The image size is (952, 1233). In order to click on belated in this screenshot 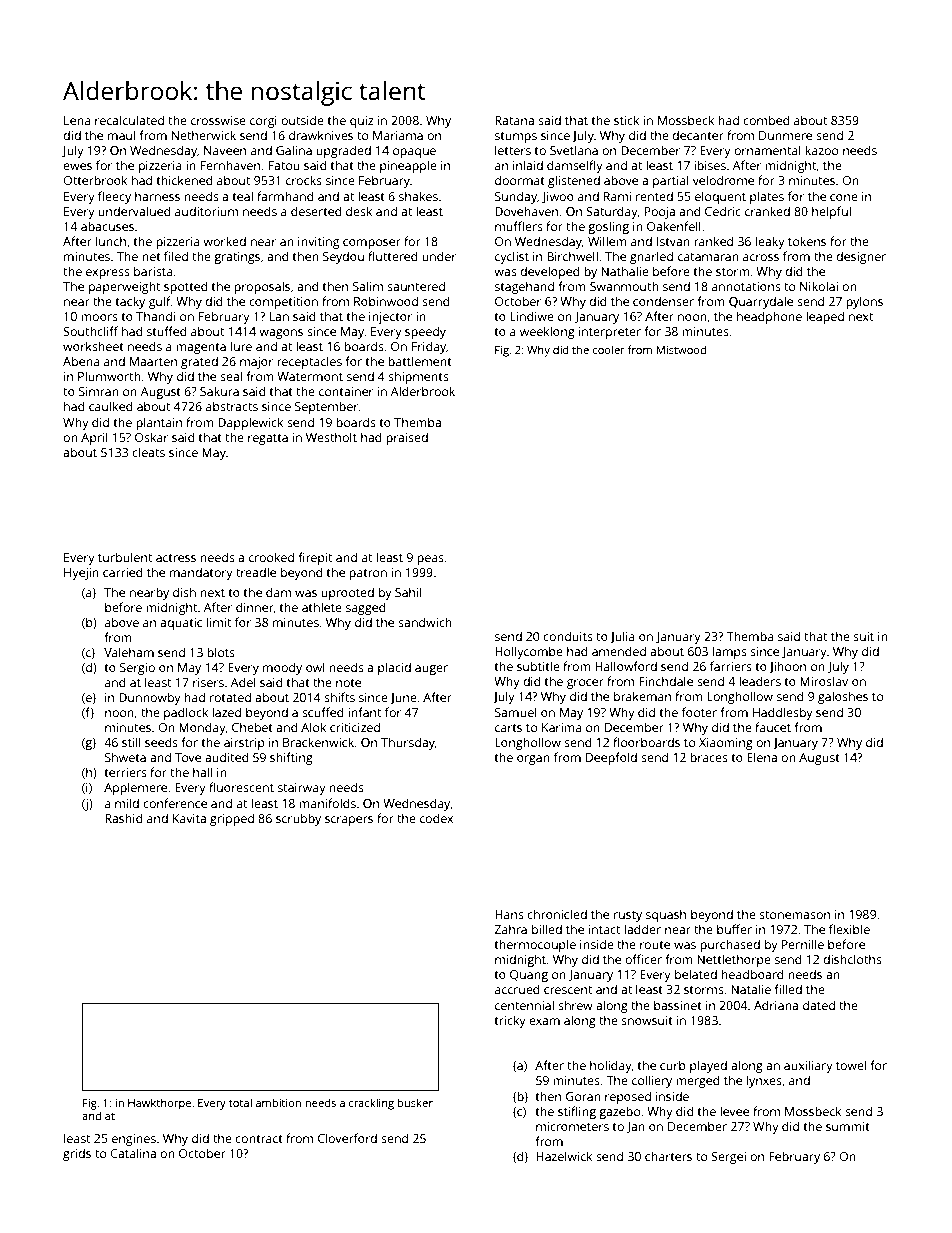, I will do `click(696, 974)`.
